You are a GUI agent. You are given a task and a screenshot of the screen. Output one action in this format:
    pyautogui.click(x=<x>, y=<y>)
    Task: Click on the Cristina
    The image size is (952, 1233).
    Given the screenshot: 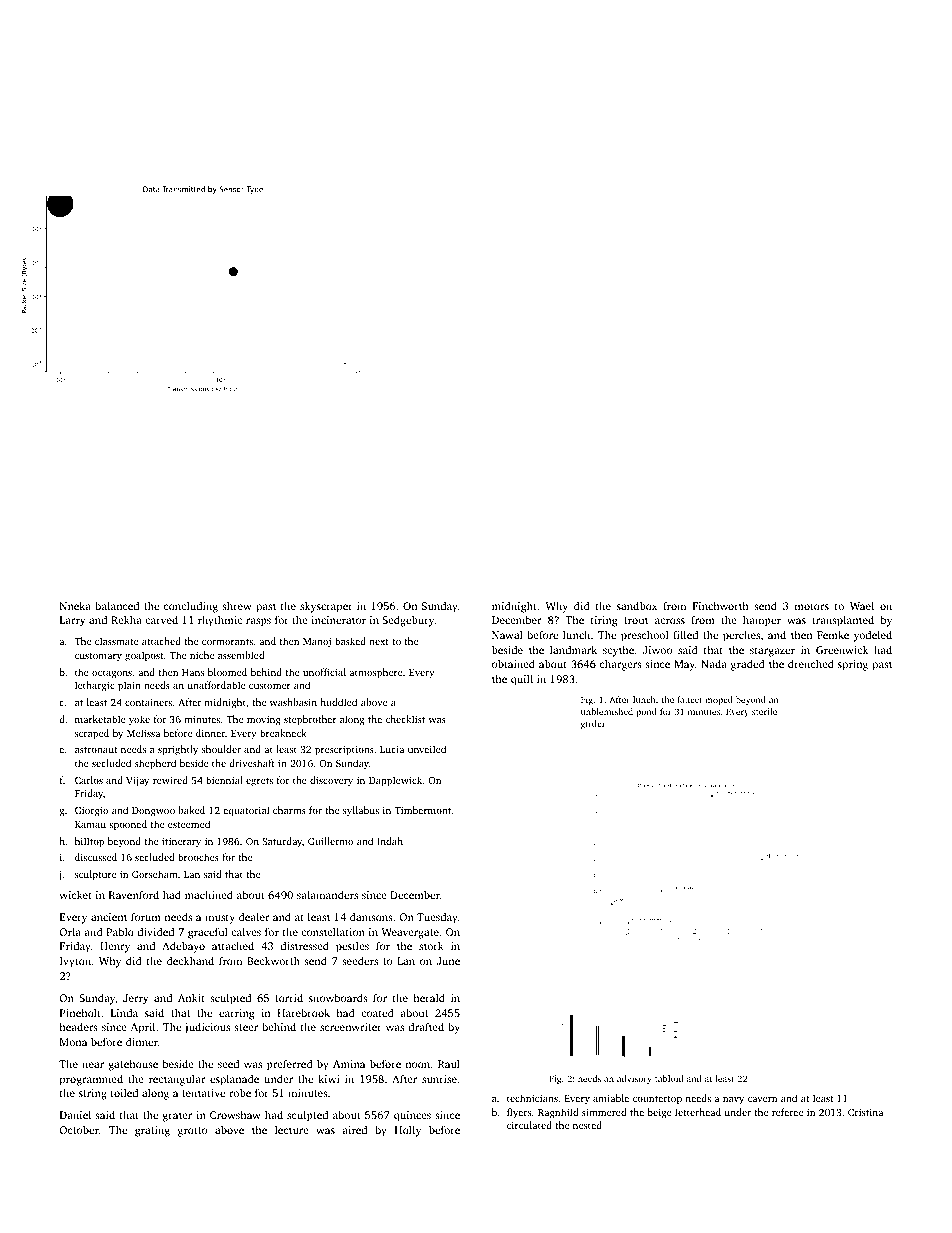 What is the action you would take?
    pyautogui.click(x=865, y=1112)
